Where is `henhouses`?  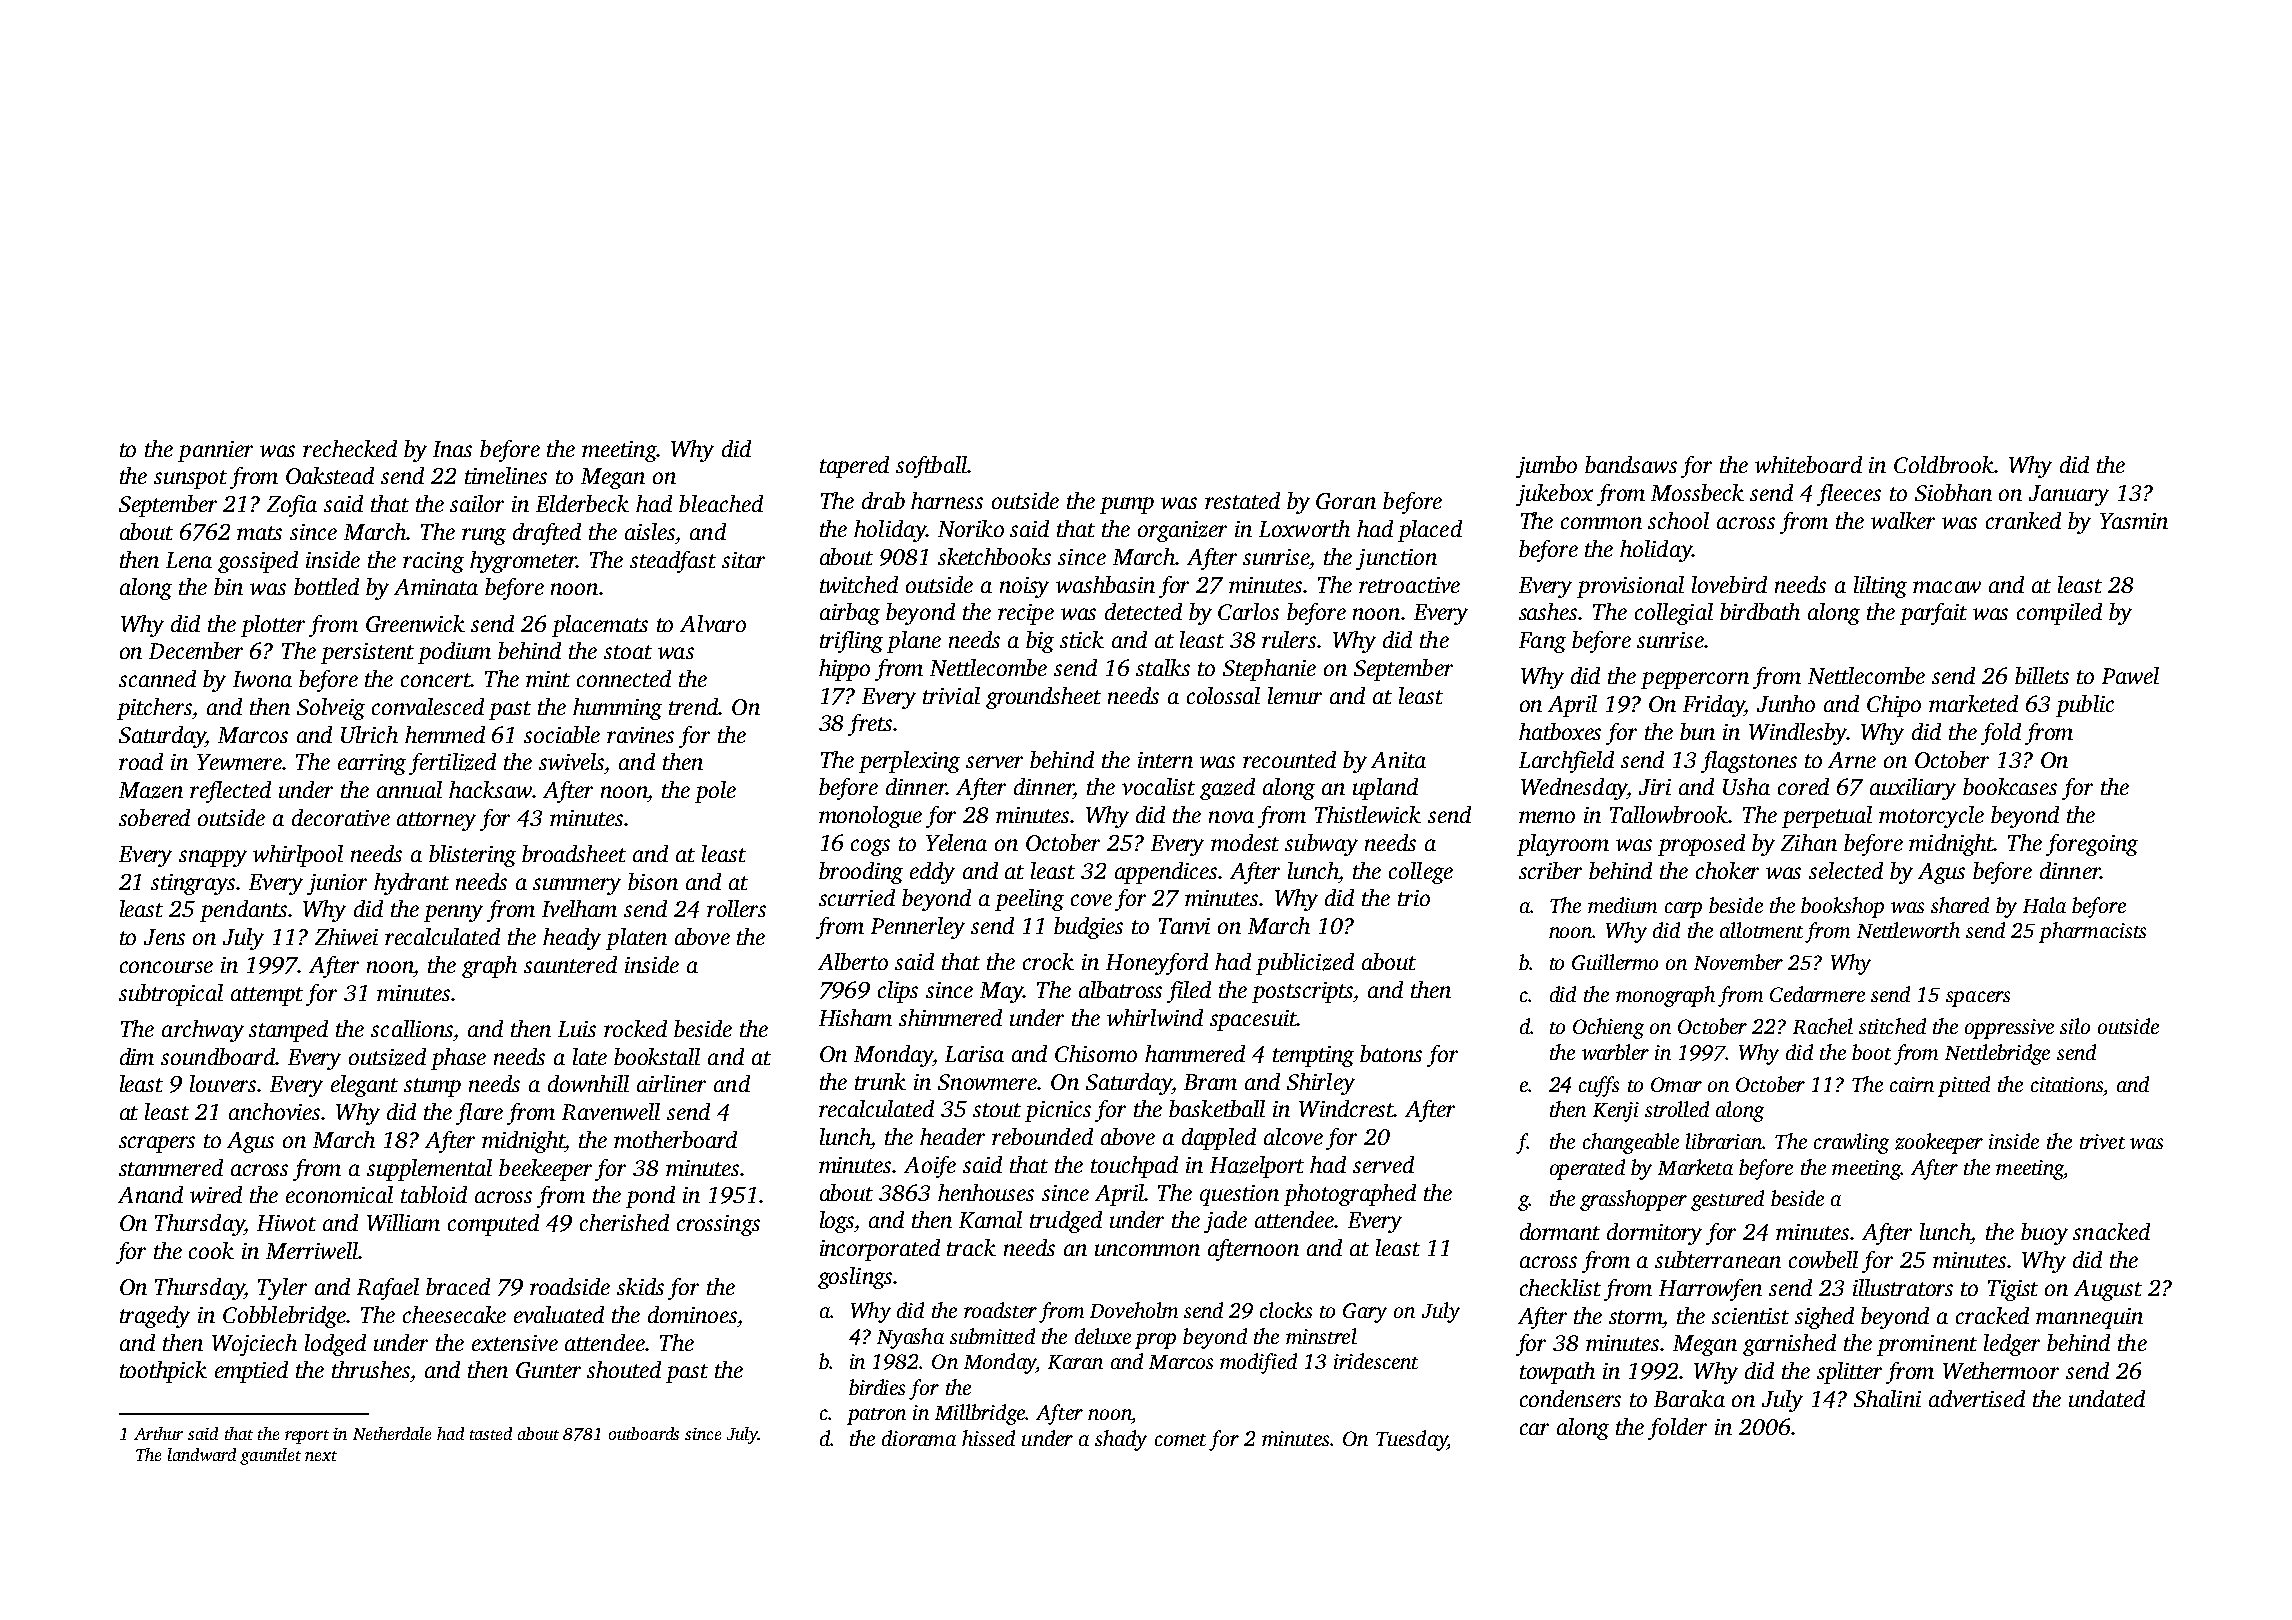
henhouses is located at coordinates (986, 1192).
